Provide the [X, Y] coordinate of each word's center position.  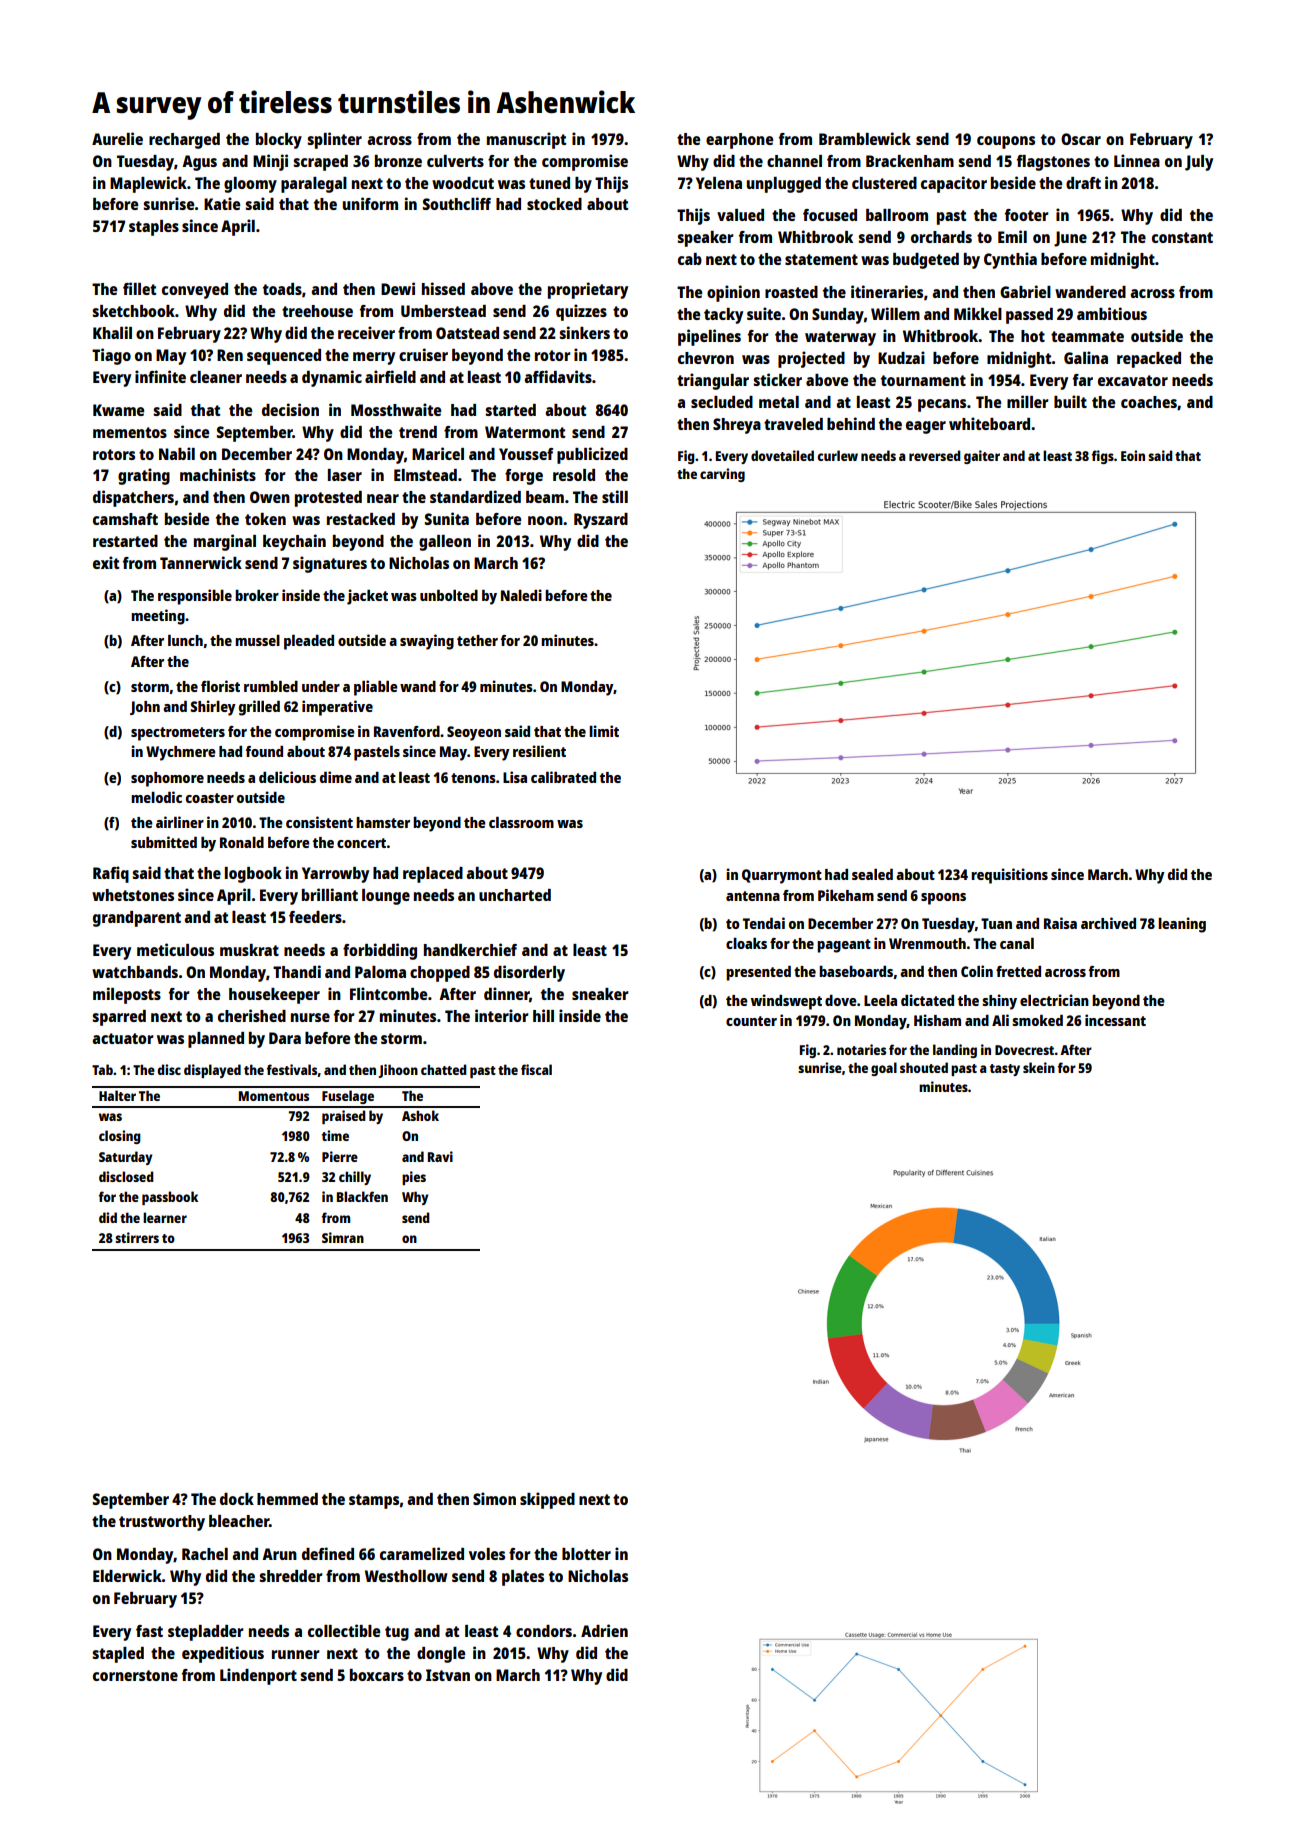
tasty [1005, 1070]
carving [722, 475]
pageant [844, 946]
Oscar [1081, 139]
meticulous [175, 949]
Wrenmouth [927, 943]
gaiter [982, 457]
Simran [343, 1237]
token [265, 519]
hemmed [287, 1499]
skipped [547, 1500]
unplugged [784, 185]
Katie [222, 203]
